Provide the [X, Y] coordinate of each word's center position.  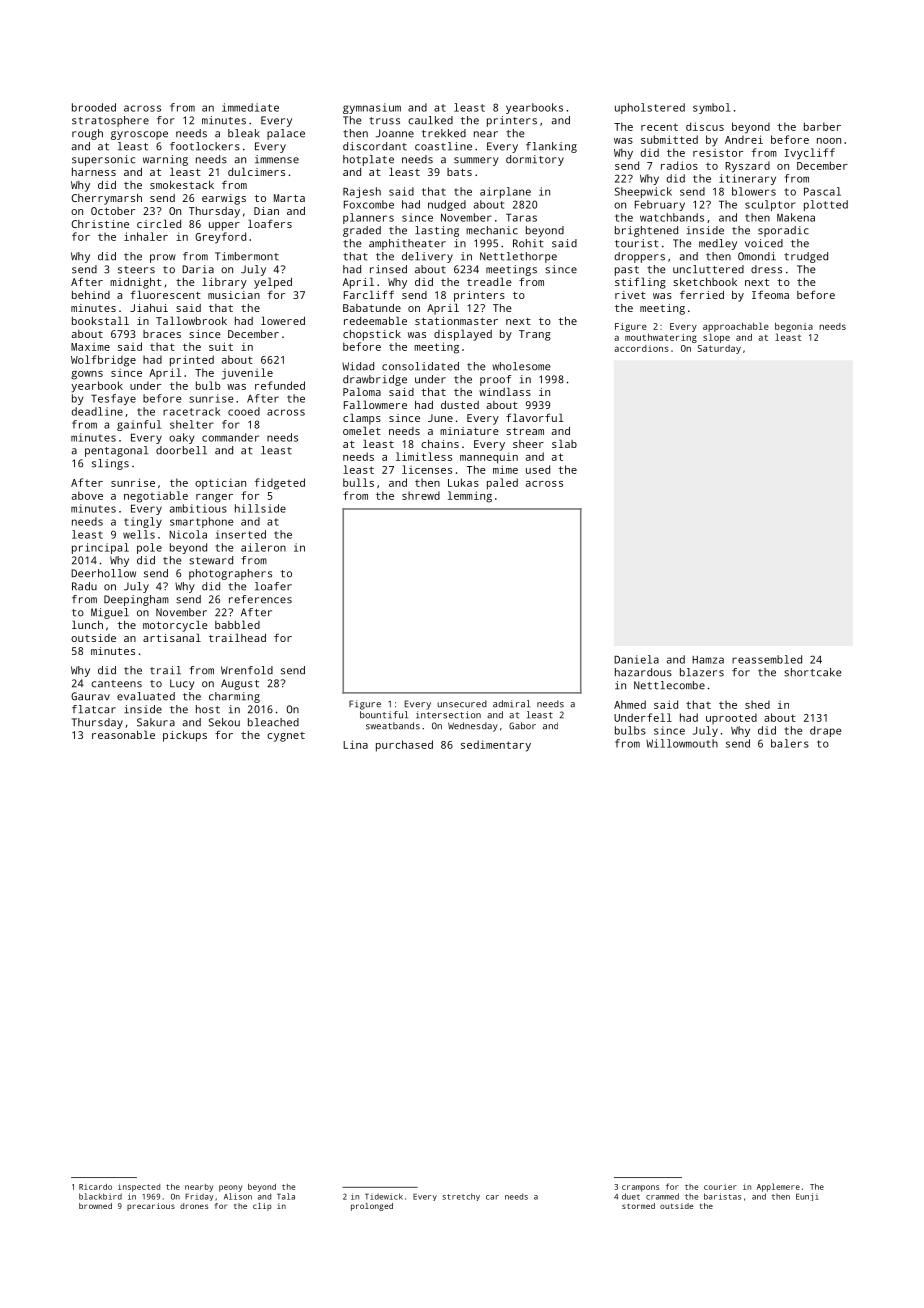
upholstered [650, 108]
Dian [266, 211]
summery [476, 161]
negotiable [156, 497]
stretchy [461, 1197]
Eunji [807, 1197]
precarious [151, 1207]
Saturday [719, 349]
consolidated [420, 366]
